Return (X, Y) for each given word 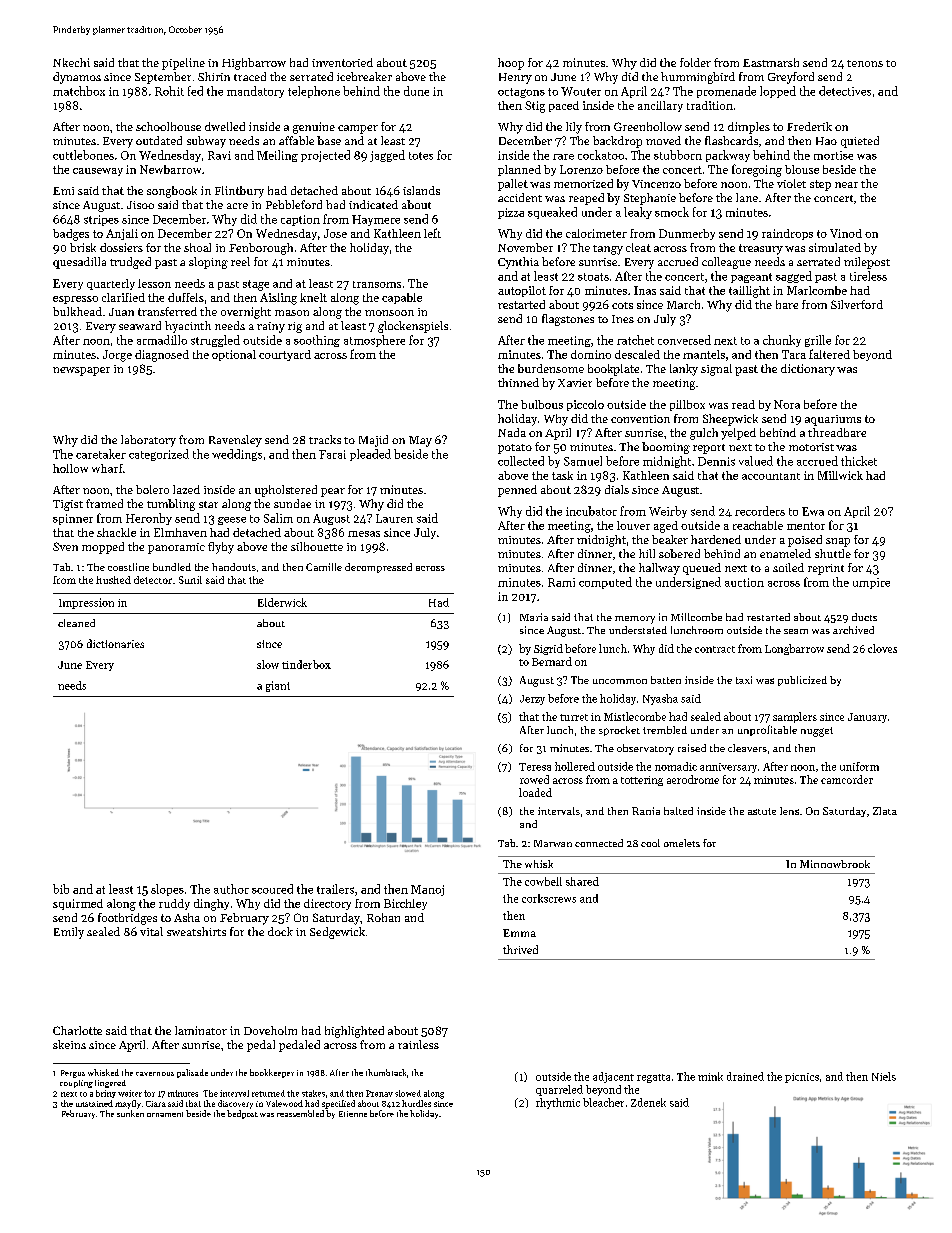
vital (151, 931)
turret (574, 717)
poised (805, 541)
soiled (788, 567)
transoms (377, 284)
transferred (167, 311)
